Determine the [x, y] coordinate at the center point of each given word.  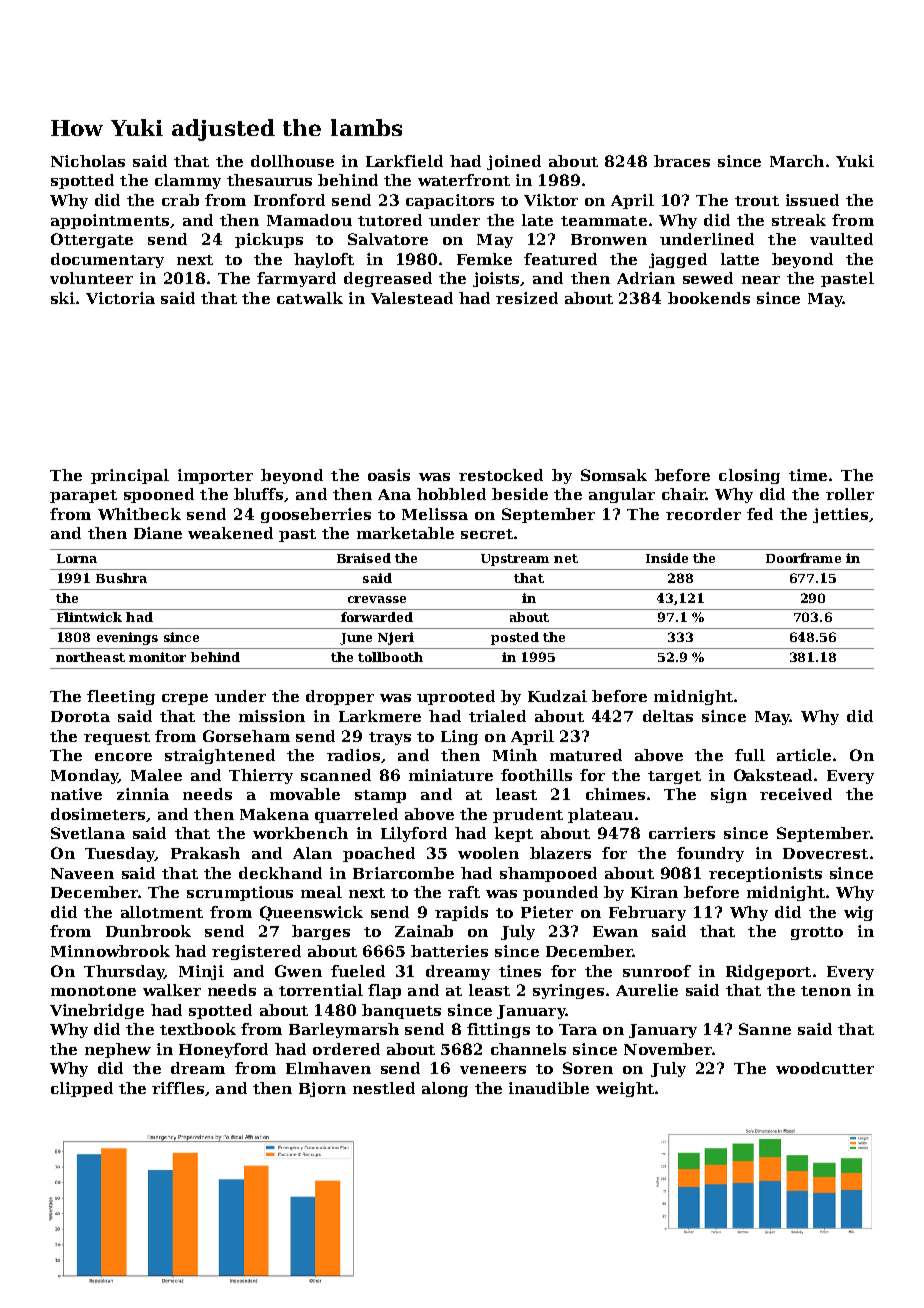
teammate [604, 221]
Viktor [551, 200]
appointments [110, 221]
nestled [384, 1088]
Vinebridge [97, 1011]
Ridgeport [768, 972]
